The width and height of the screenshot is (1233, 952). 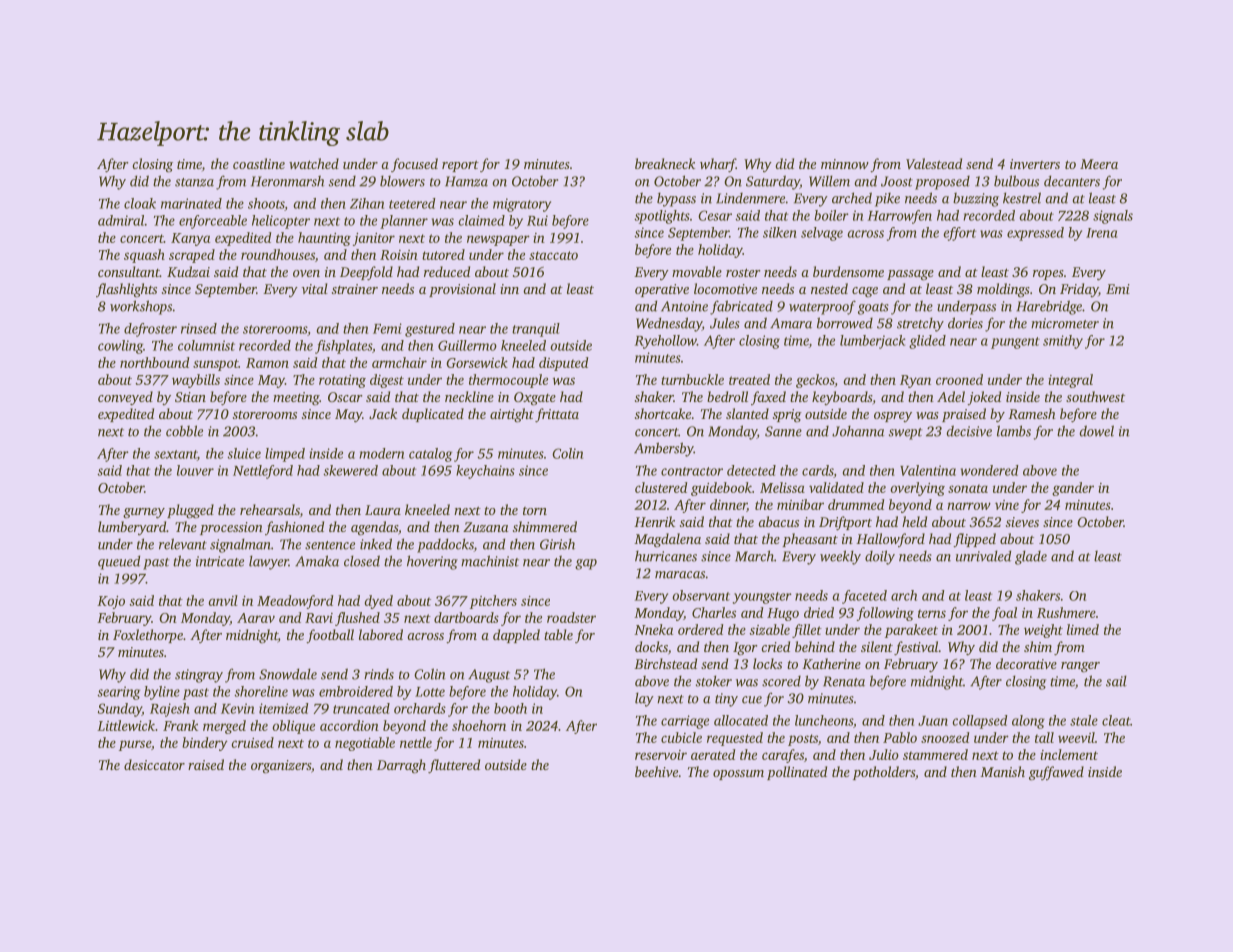 What do you see at coordinates (144, 513) in the screenshot?
I see `gurney` at bounding box center [144, 513].
